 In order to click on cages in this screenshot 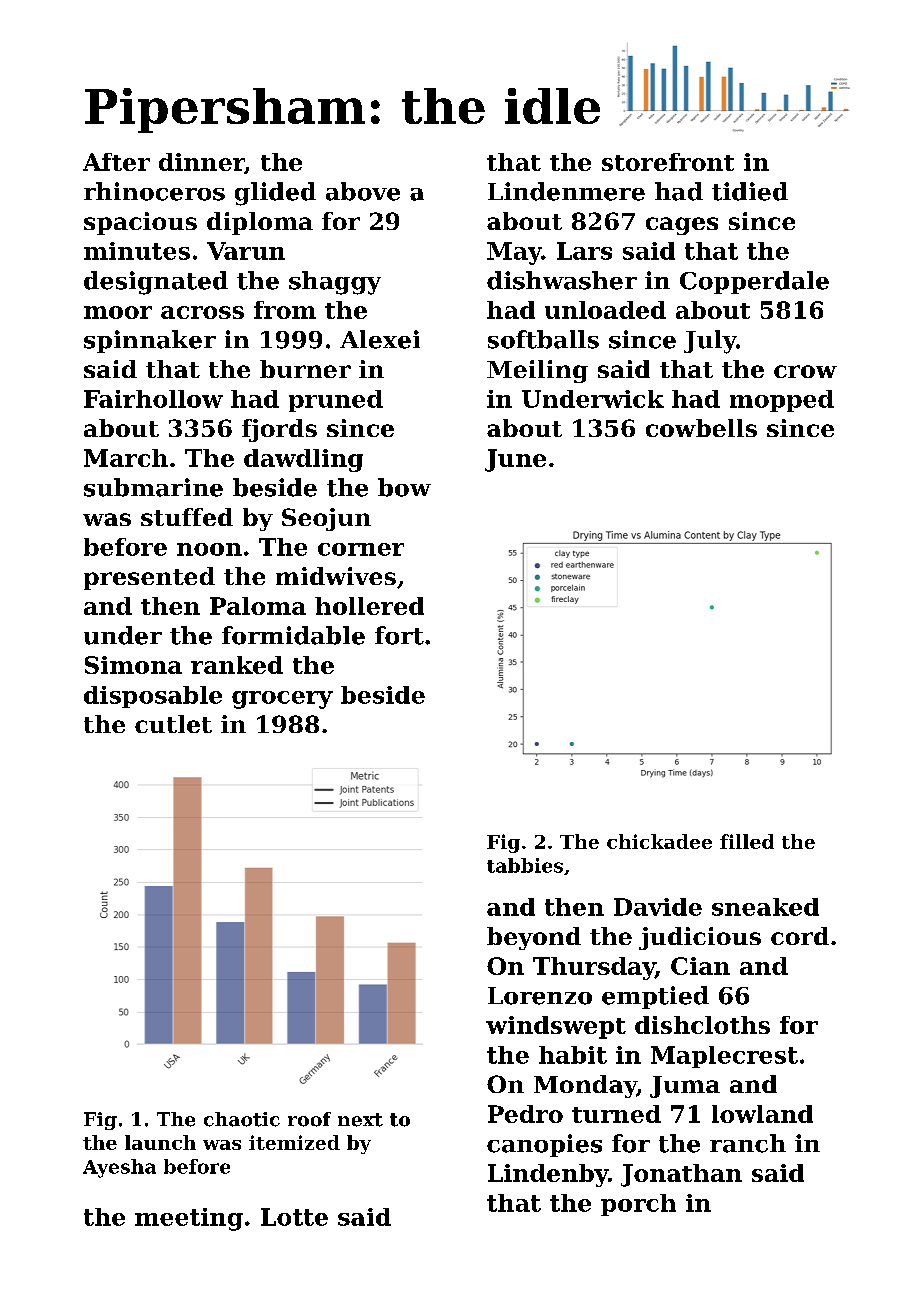, I will do `click(682, 226)`.
